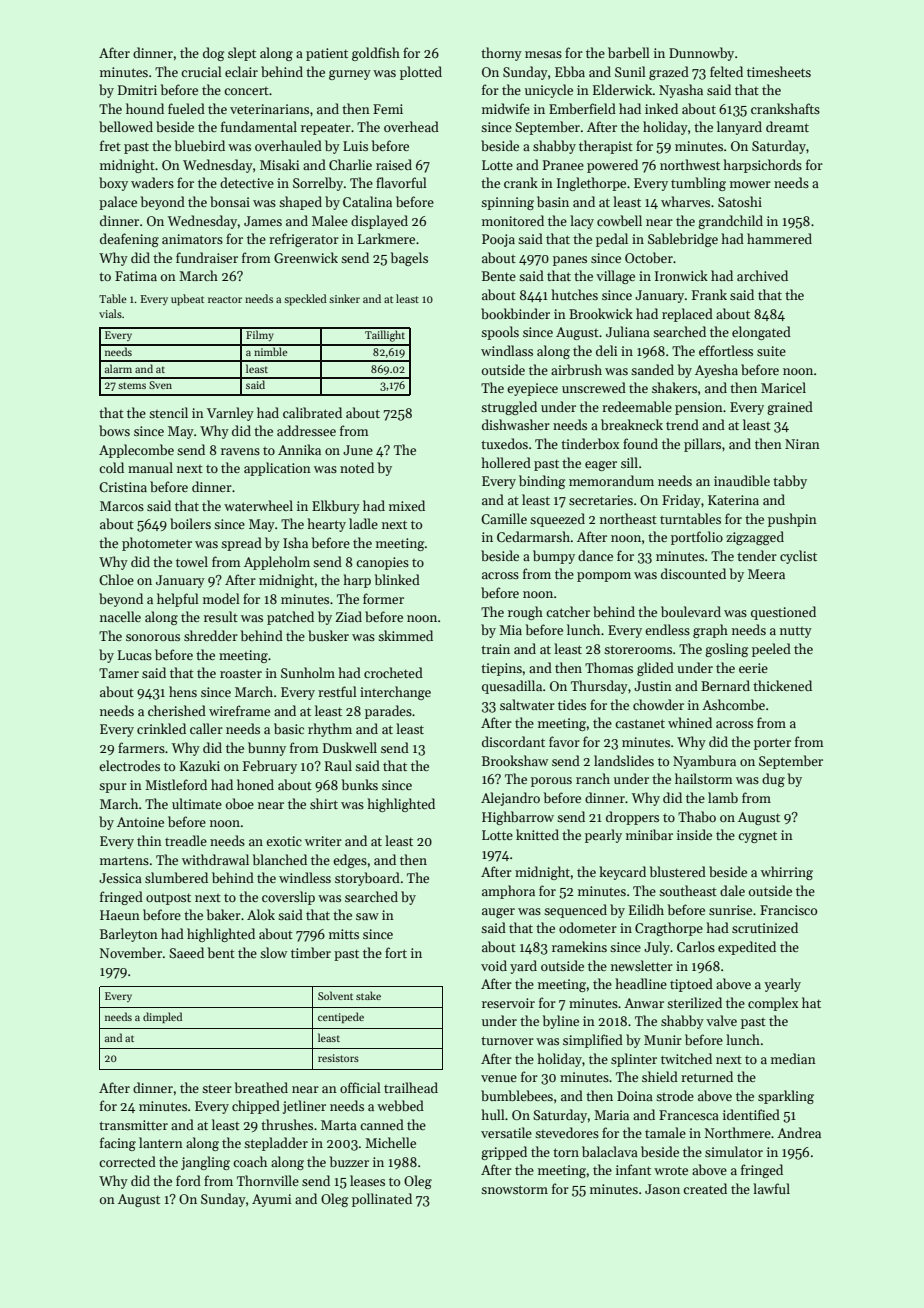 Image resolution: width=924 pixels, height=1308 pixels. What do you see at coordinates (514, 1189) in the document?
I see `snowstorm` at bounding box center [514, 1189].
